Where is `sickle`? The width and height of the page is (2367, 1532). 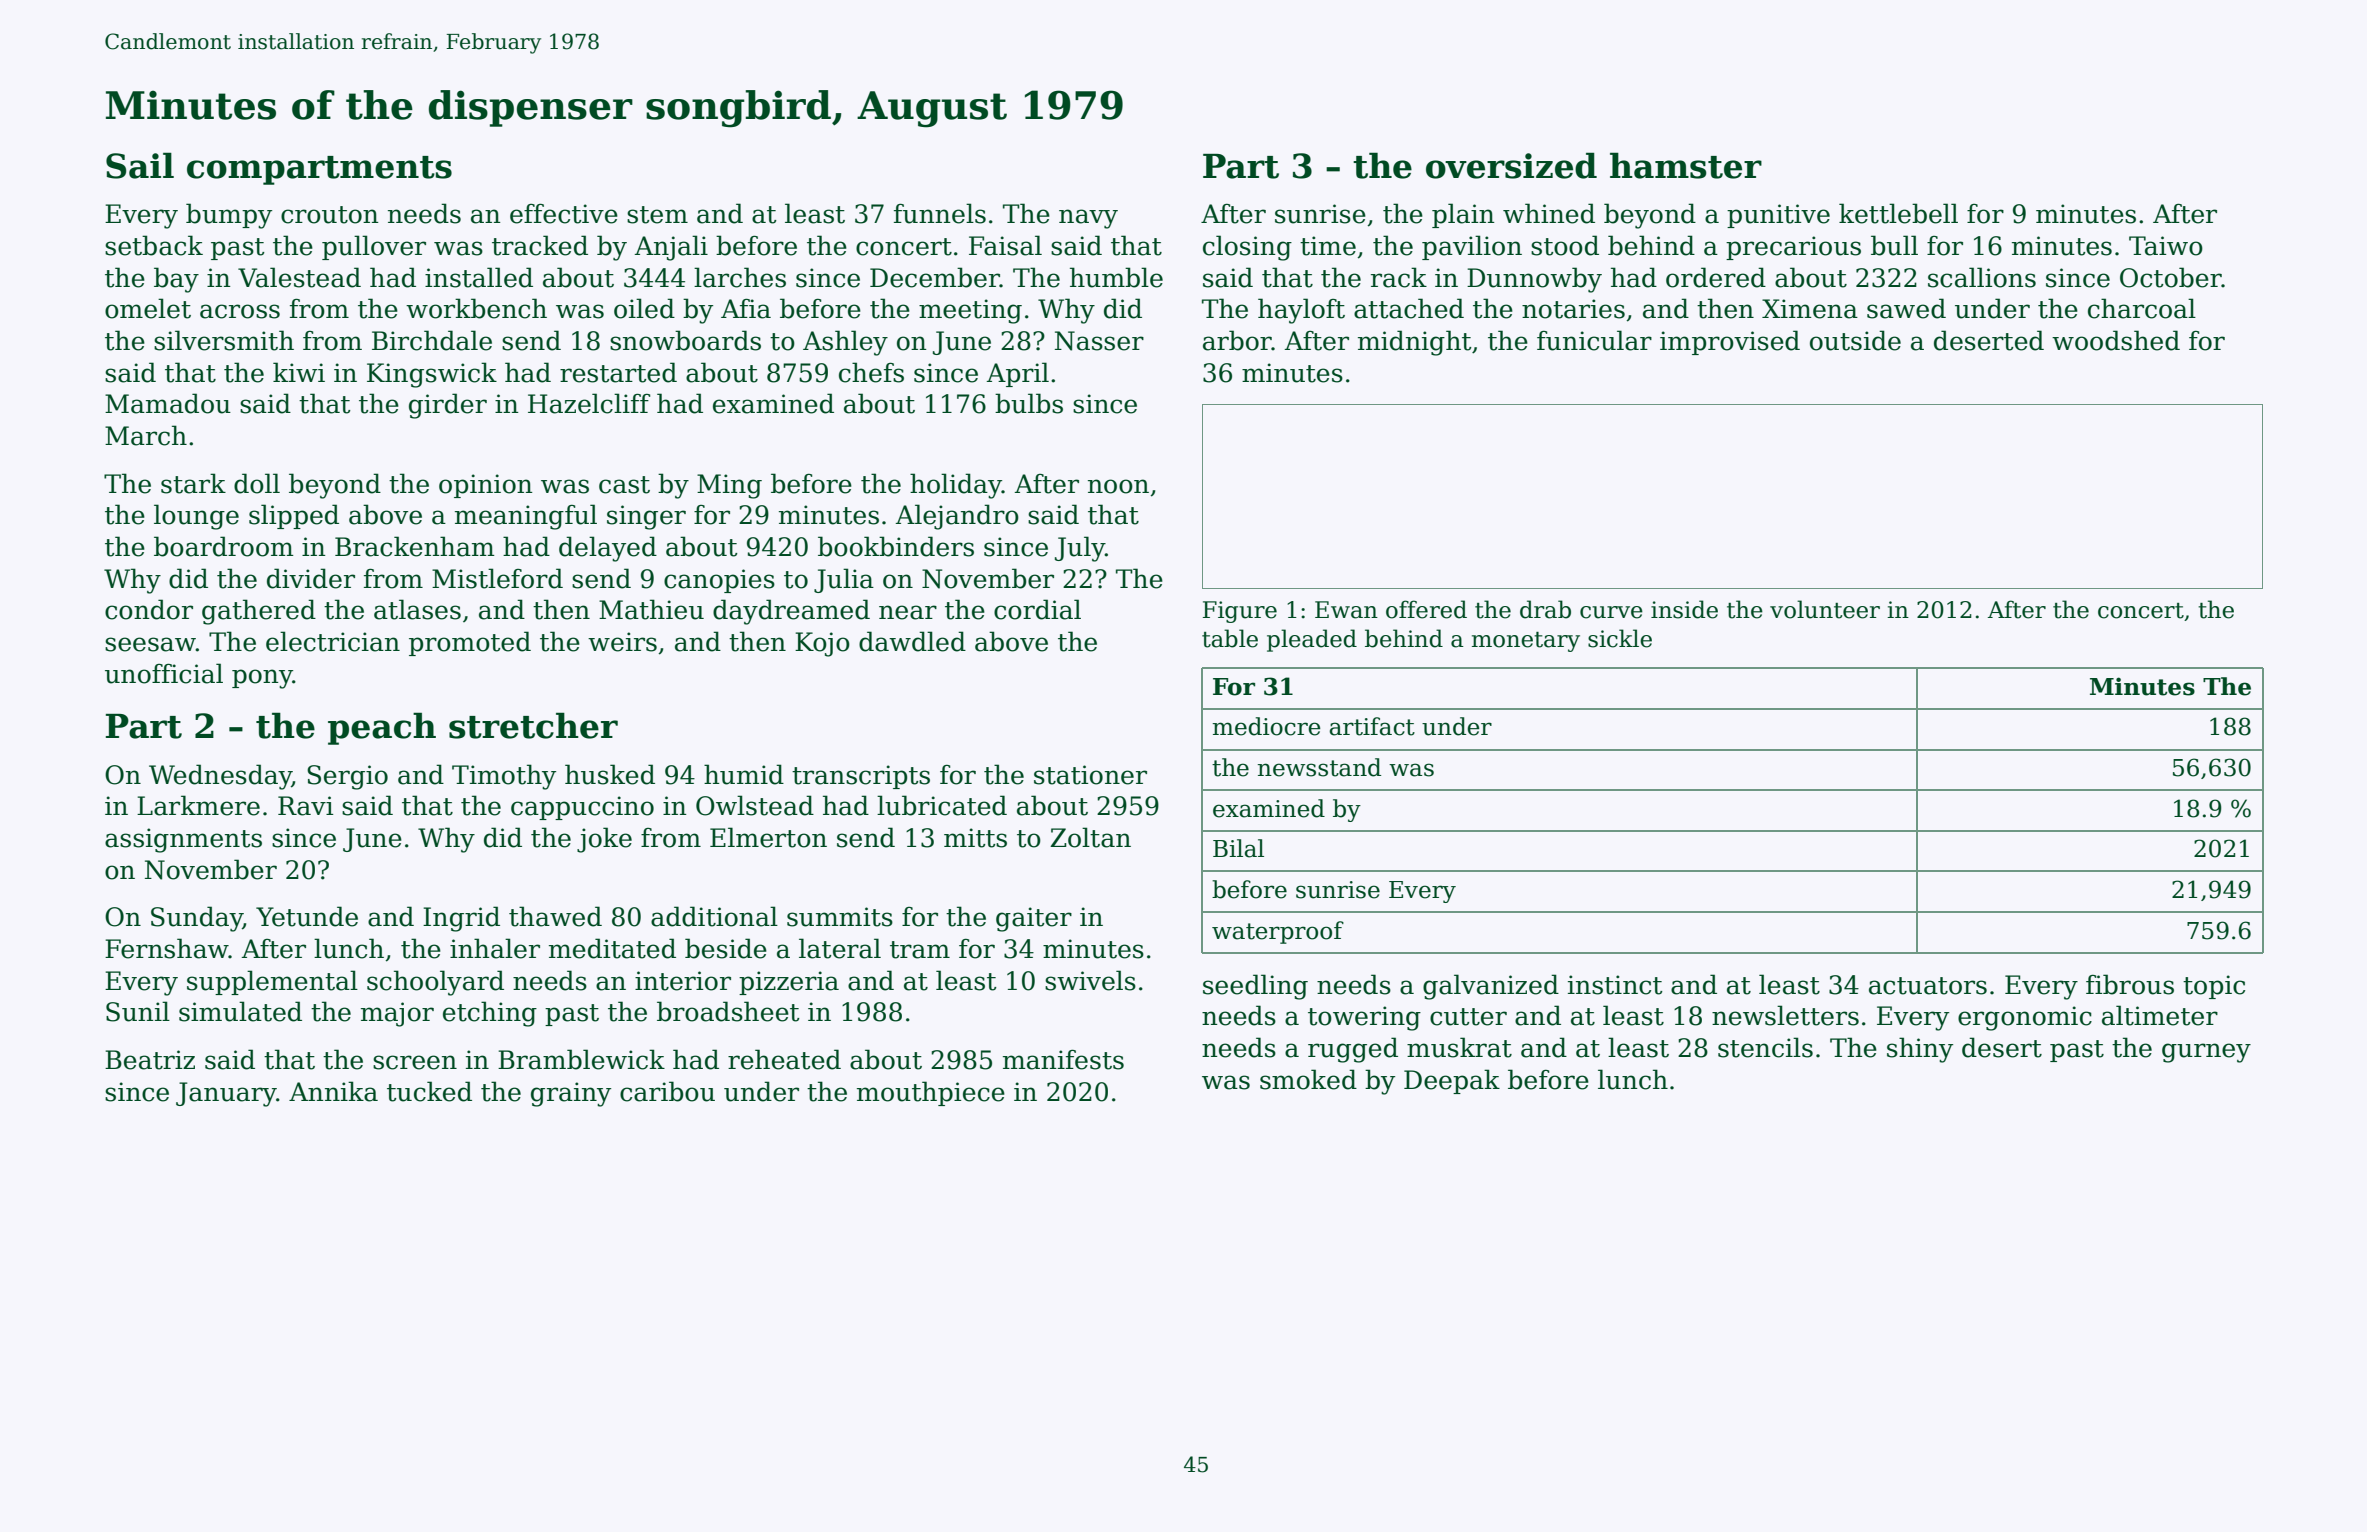
sickle is located at coordinates (1620, 638).
